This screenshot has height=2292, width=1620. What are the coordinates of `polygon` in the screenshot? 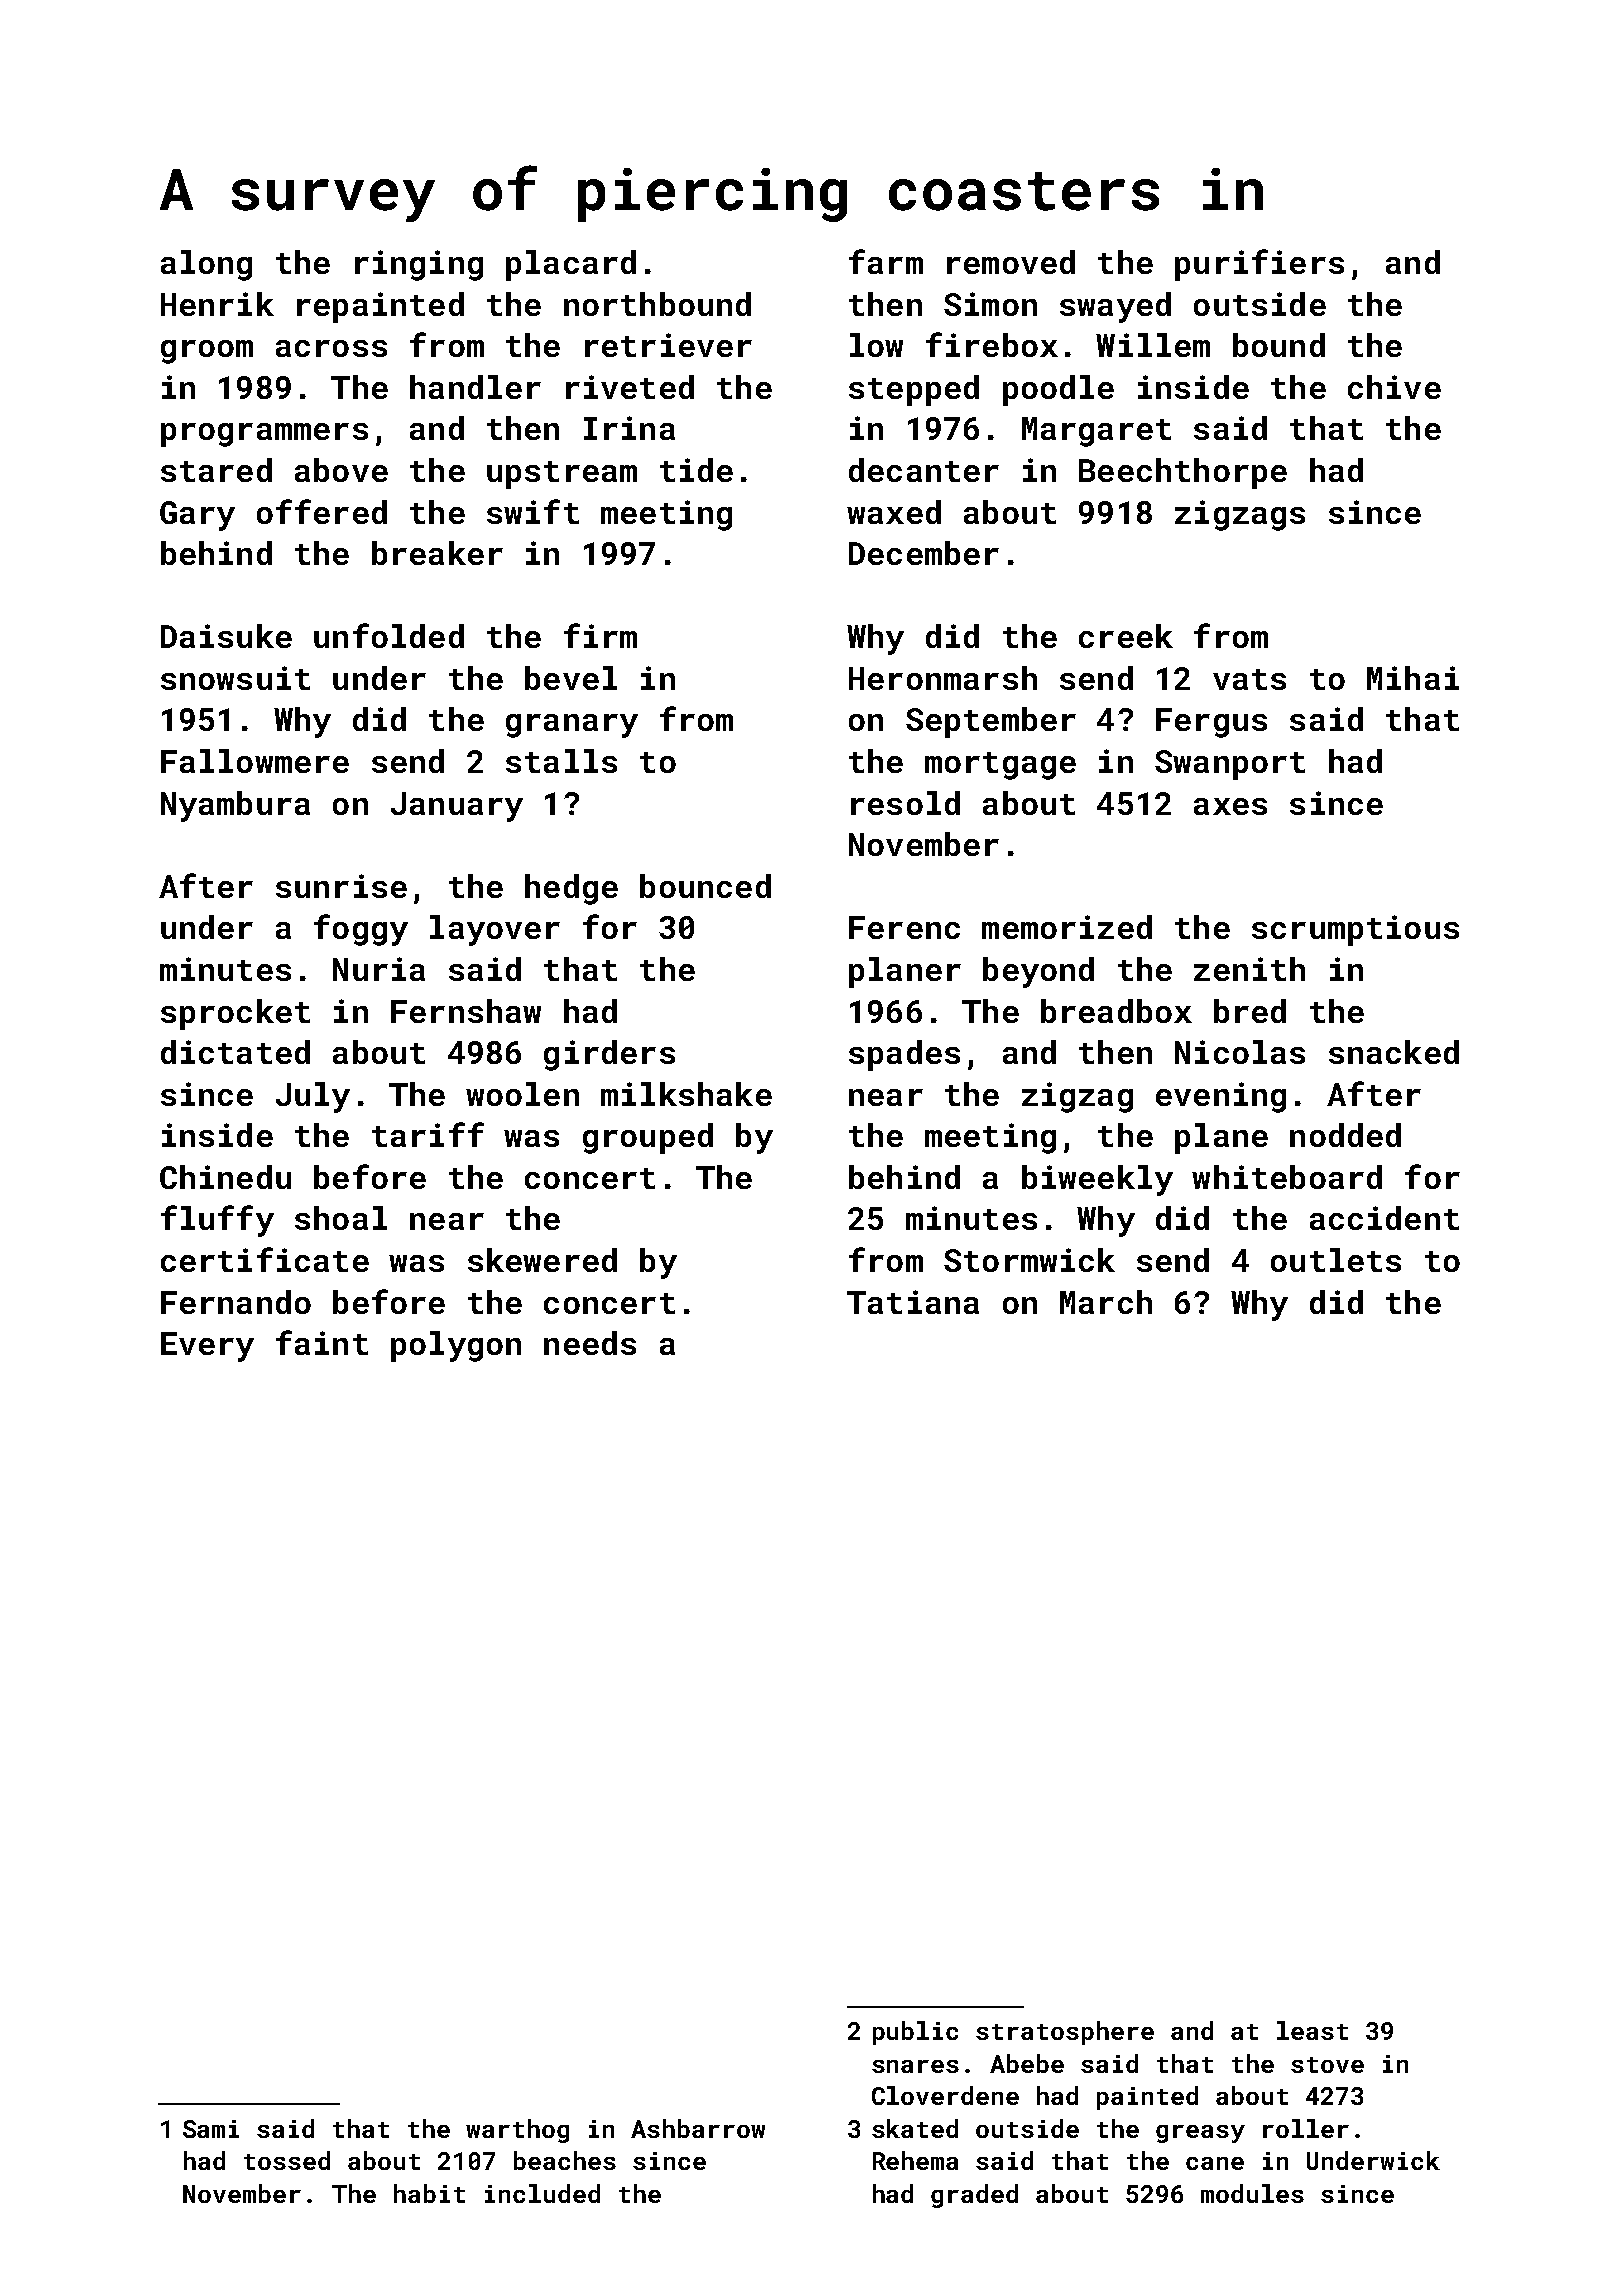 It's located at (456, 1346).
